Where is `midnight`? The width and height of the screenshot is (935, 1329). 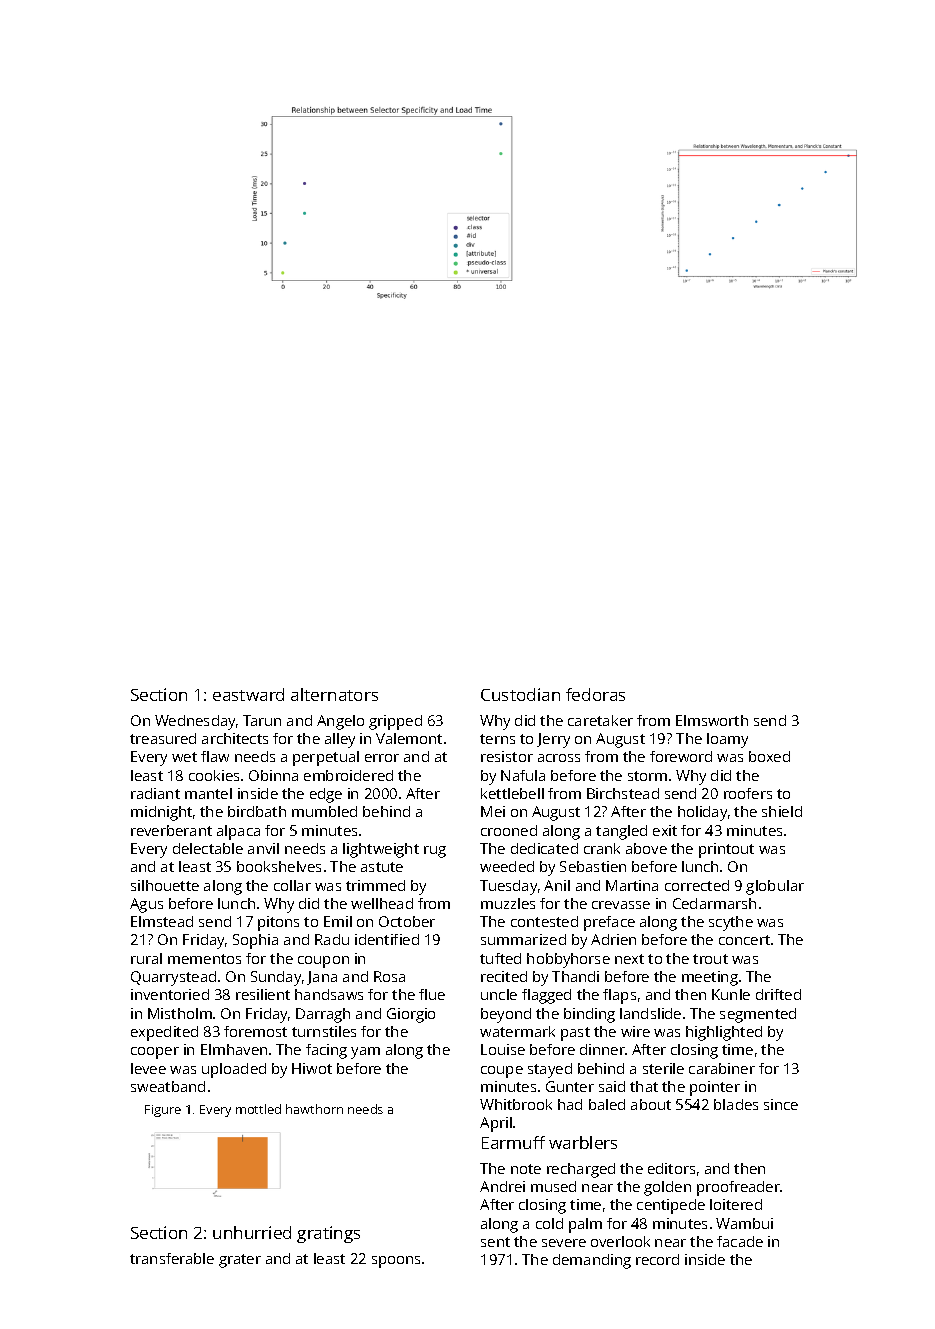
midnight is located at coordinates (161, 813).
